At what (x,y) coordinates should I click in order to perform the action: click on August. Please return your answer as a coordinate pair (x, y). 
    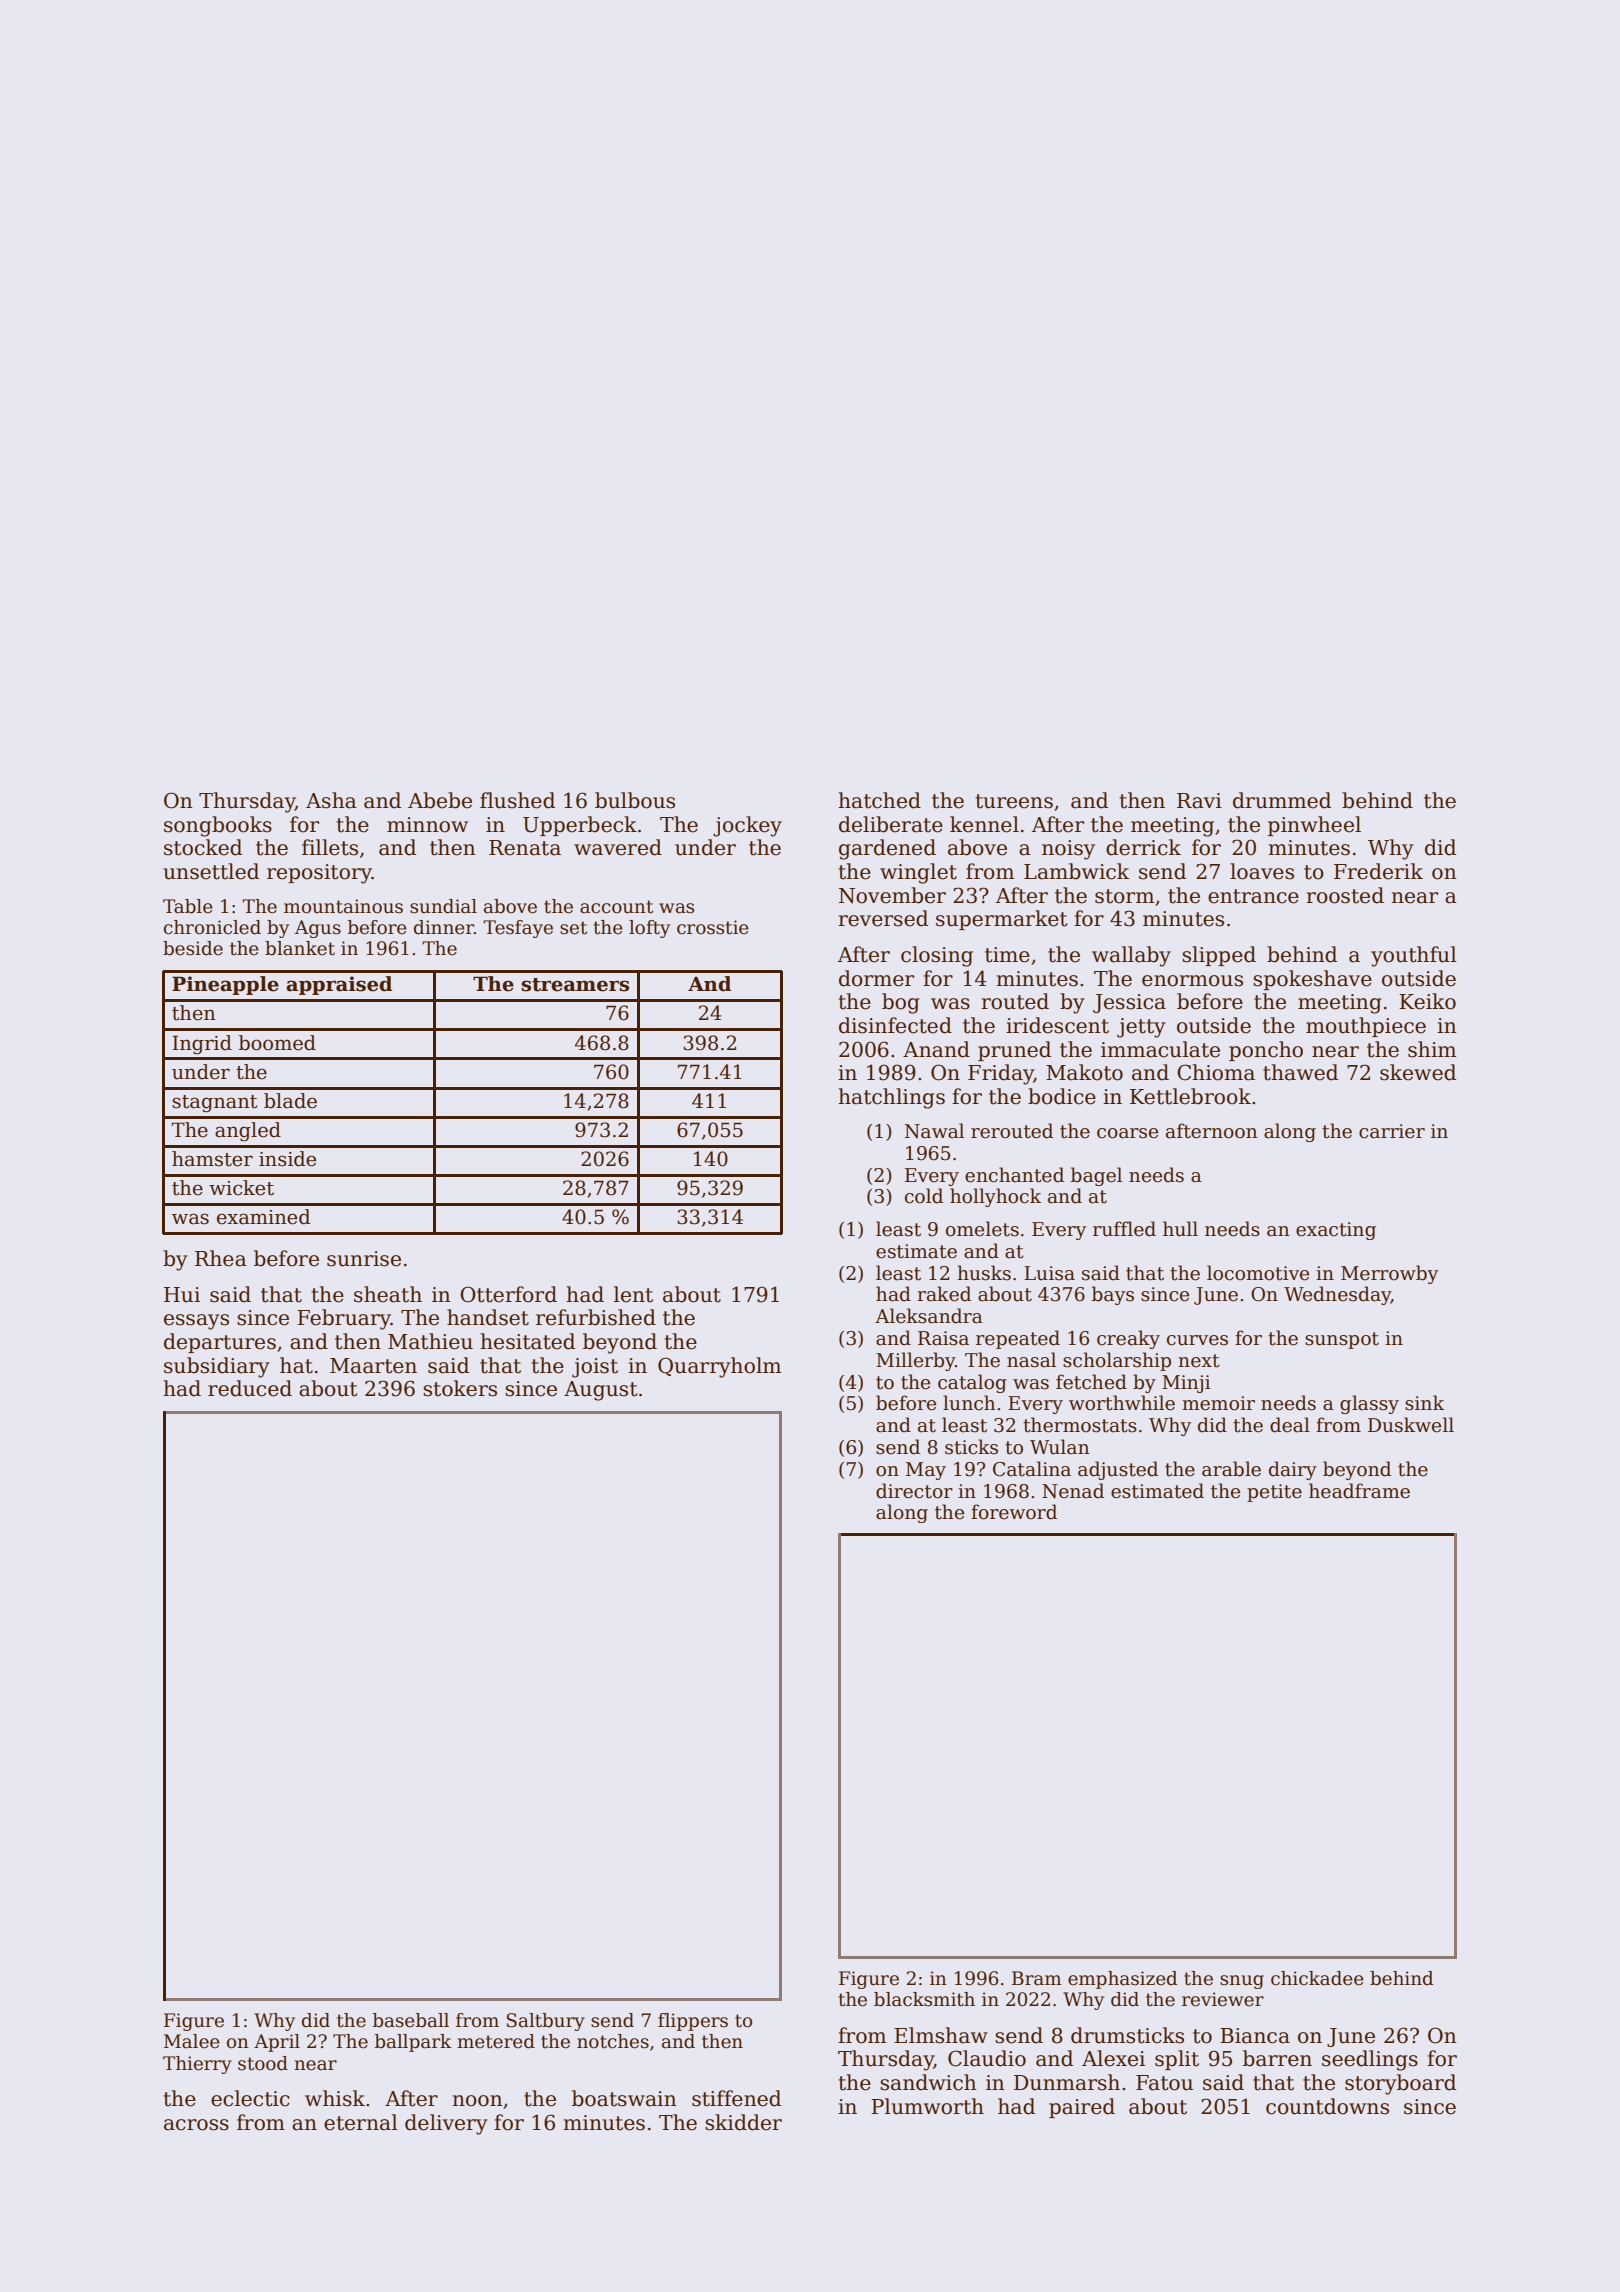
    Looking at the image, I should click on (601, 1391).
